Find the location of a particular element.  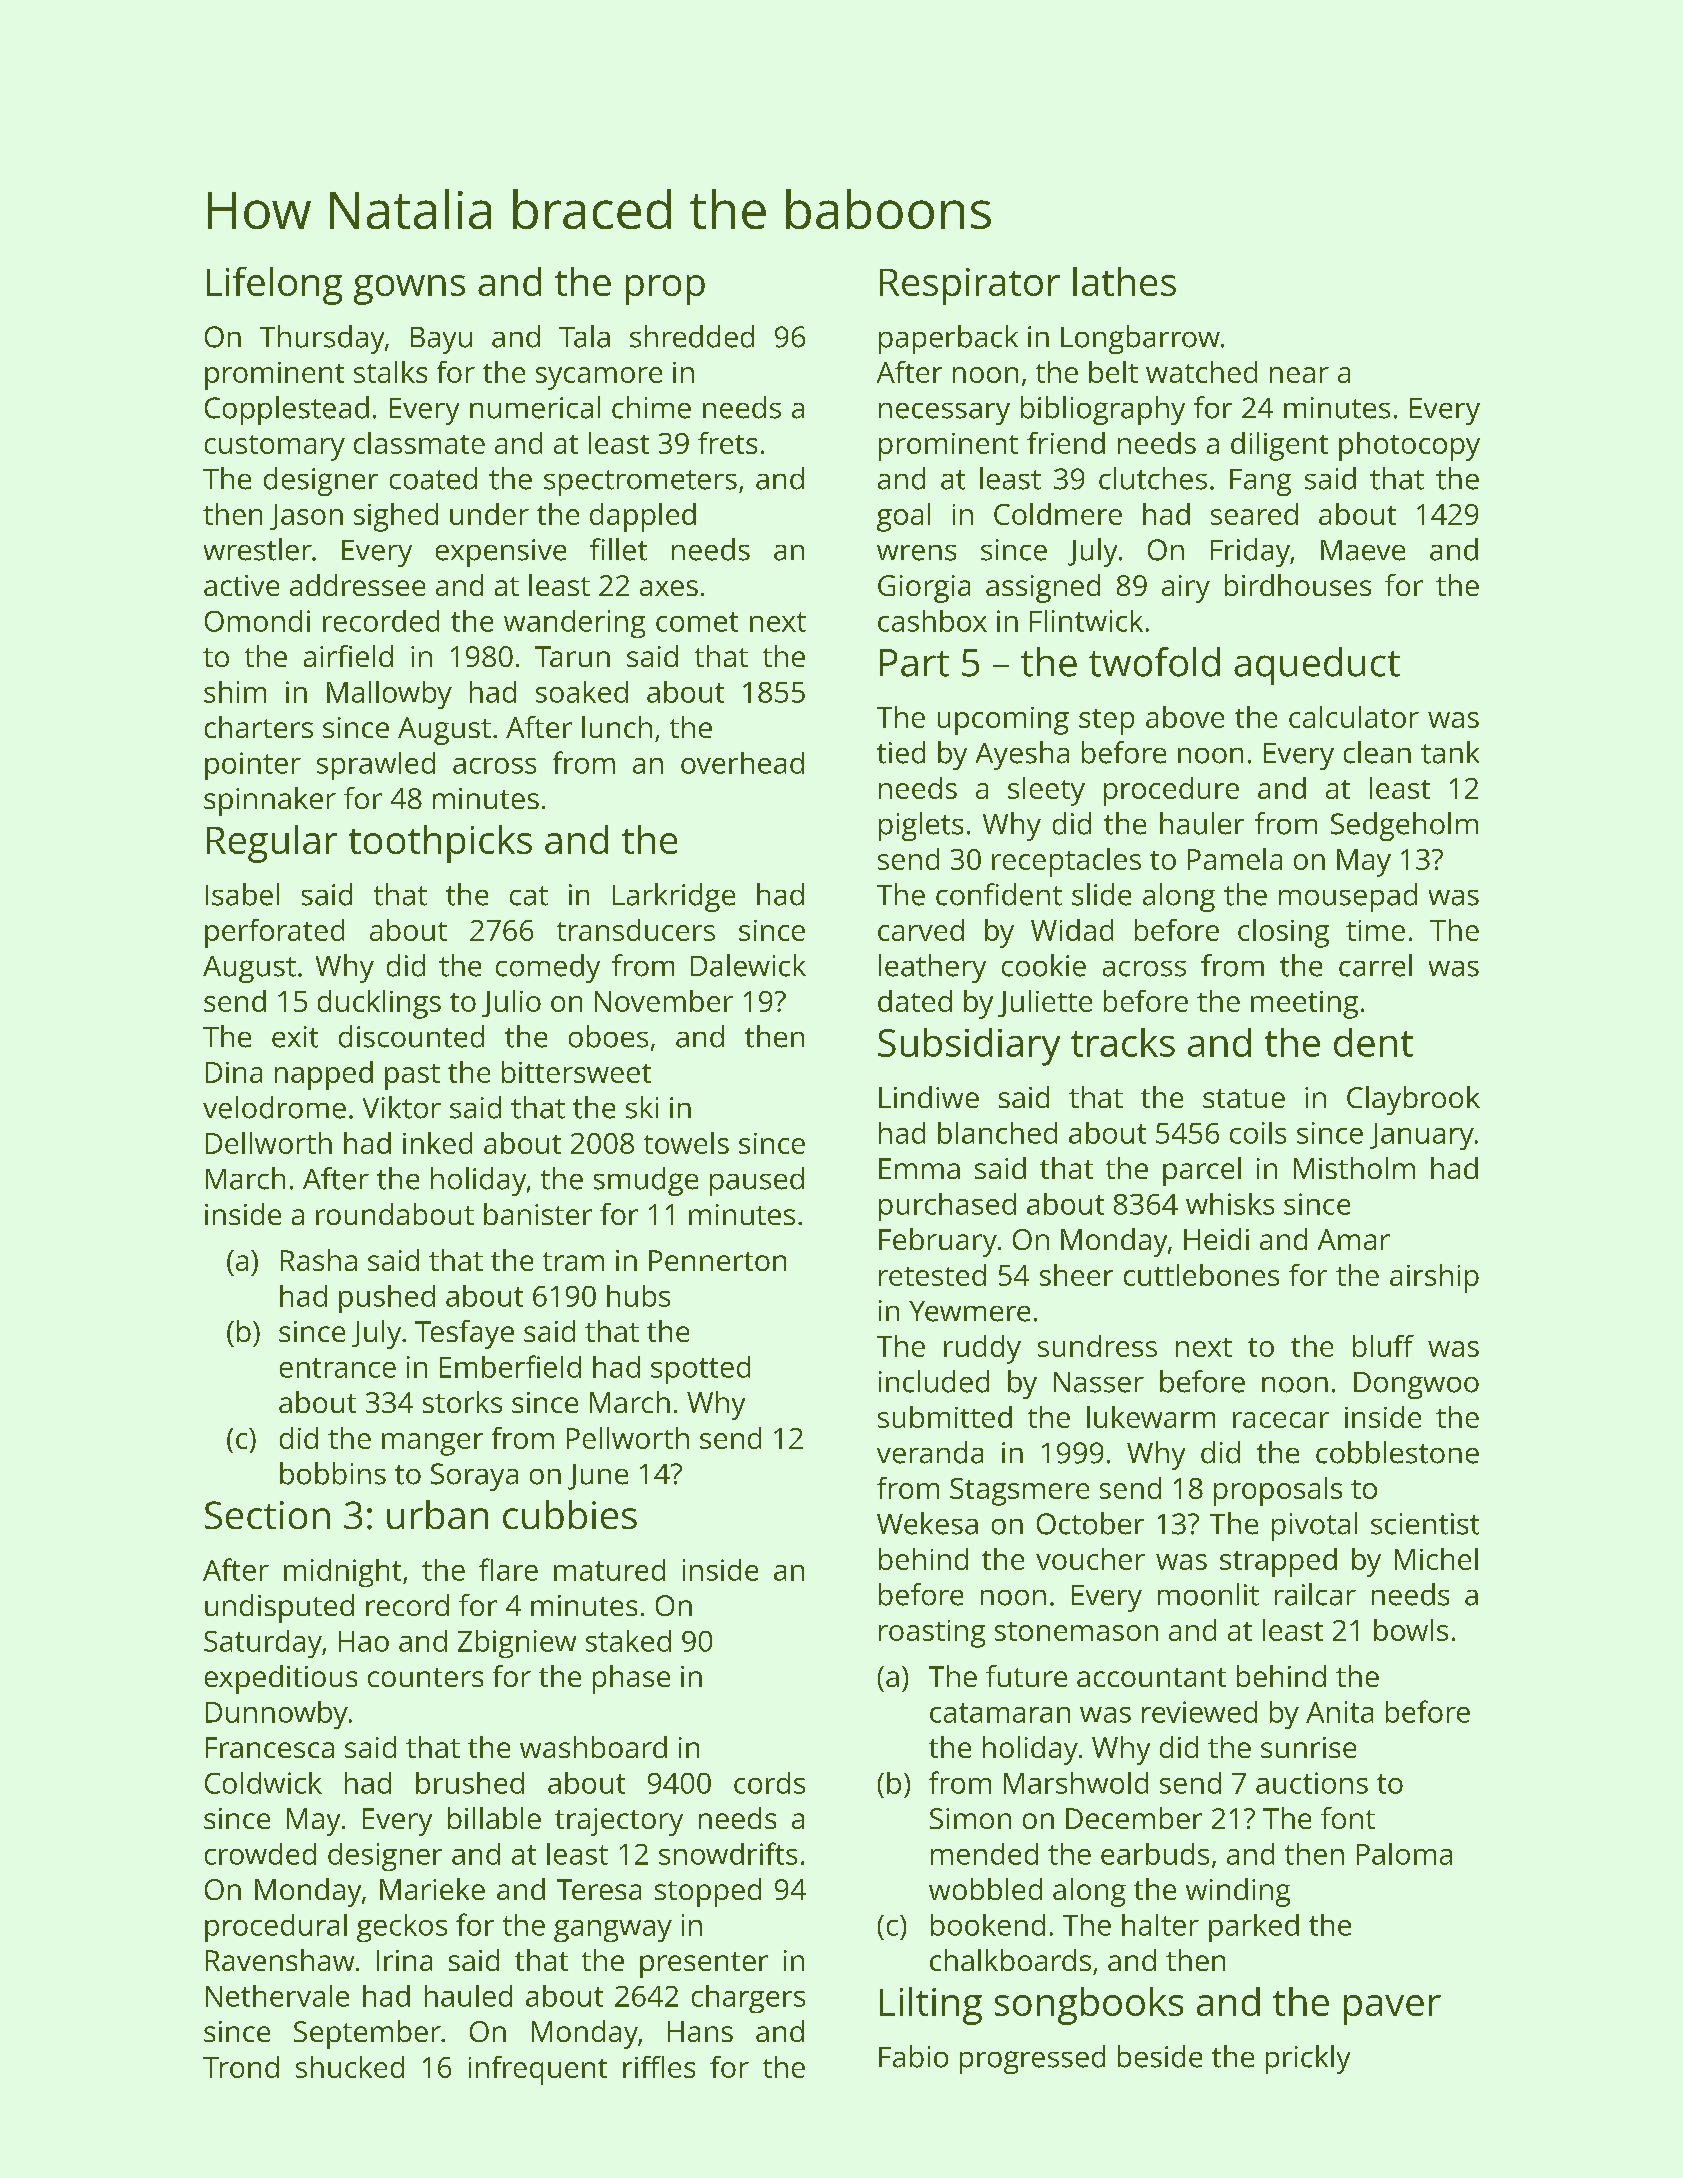

entrance is located at coordinates (338, 1368).
